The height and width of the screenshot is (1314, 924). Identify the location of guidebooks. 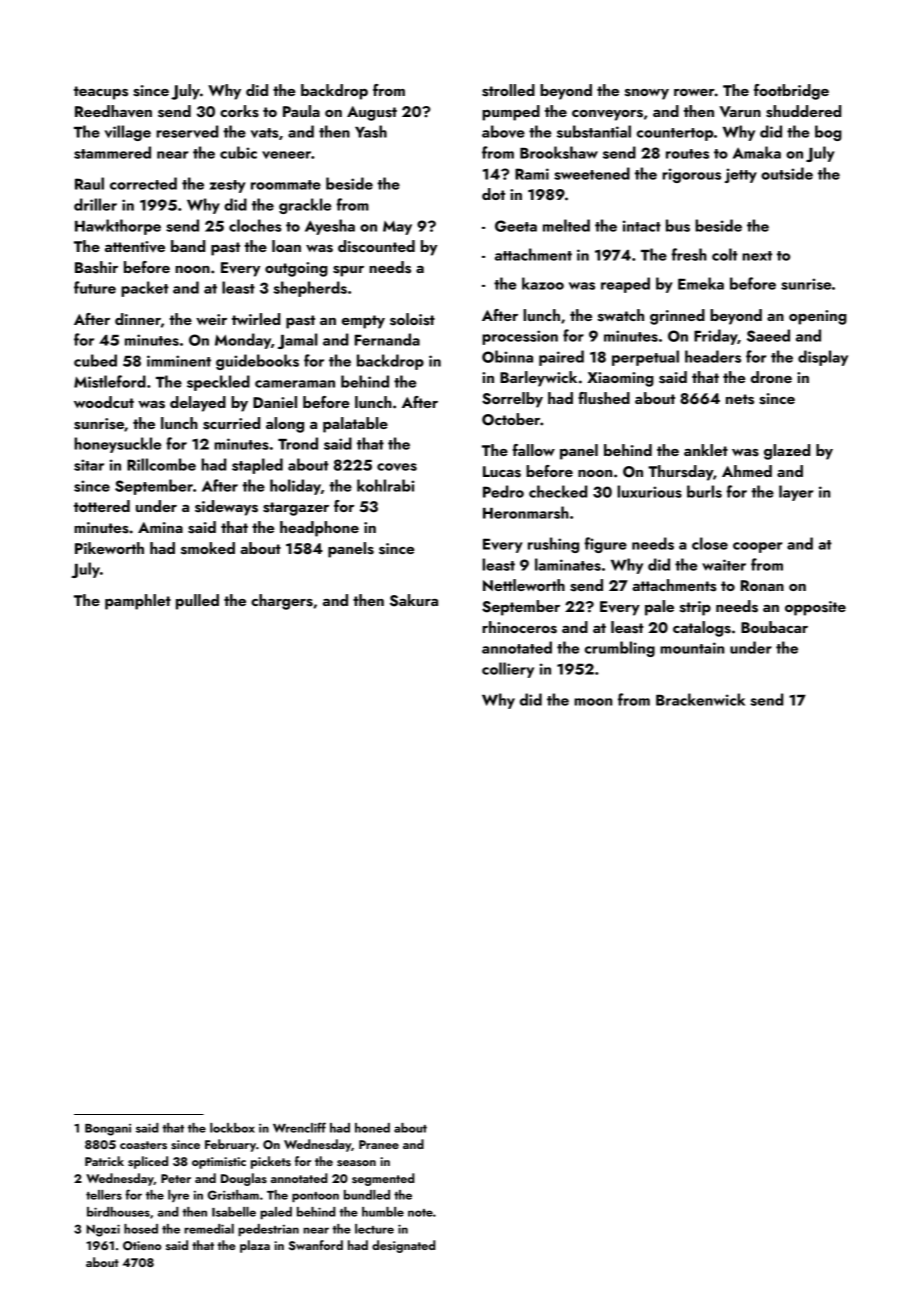
(257, 362).
